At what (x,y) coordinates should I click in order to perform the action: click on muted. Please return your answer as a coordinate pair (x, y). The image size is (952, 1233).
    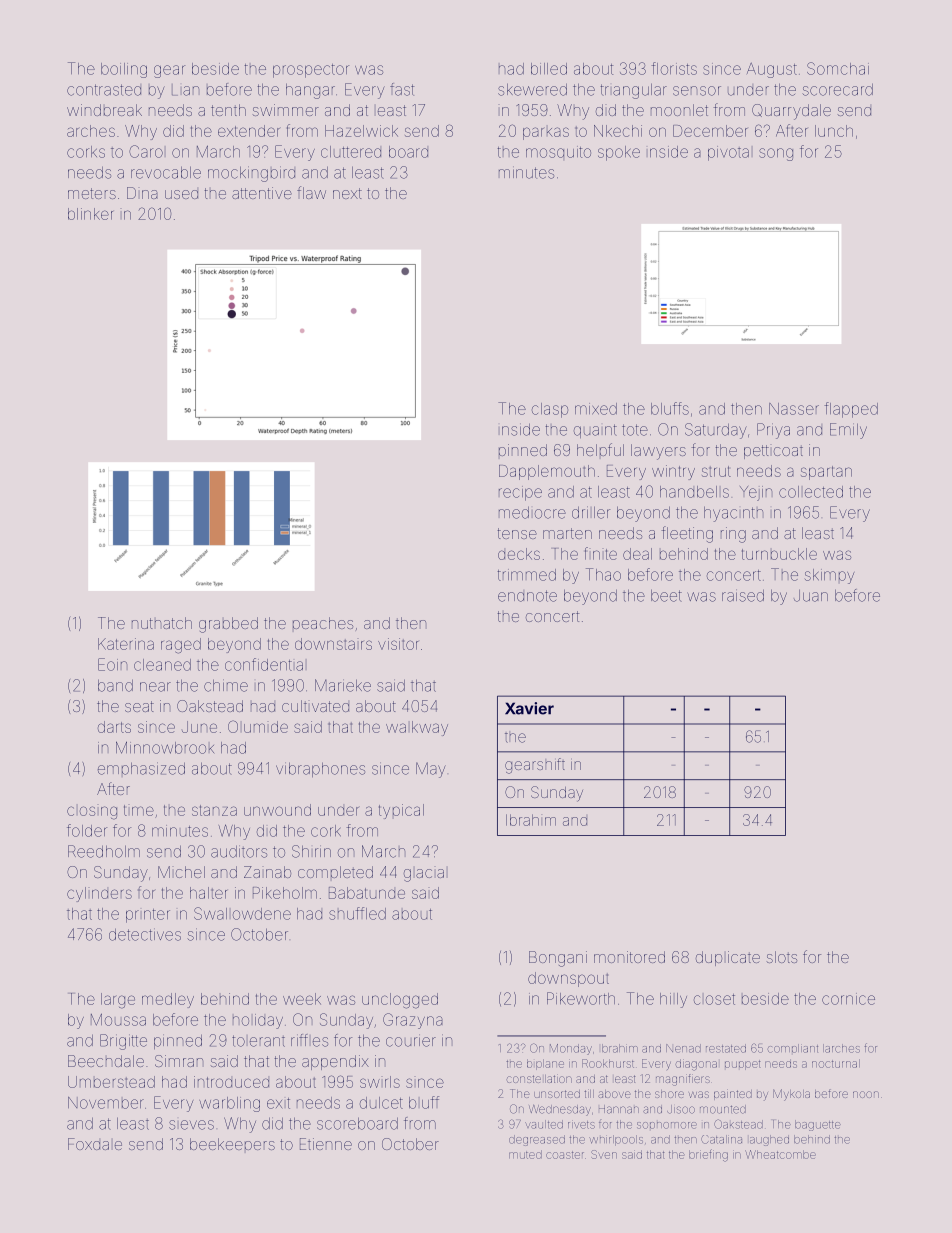
    Looking at the image, I should click on (525, 1155).
